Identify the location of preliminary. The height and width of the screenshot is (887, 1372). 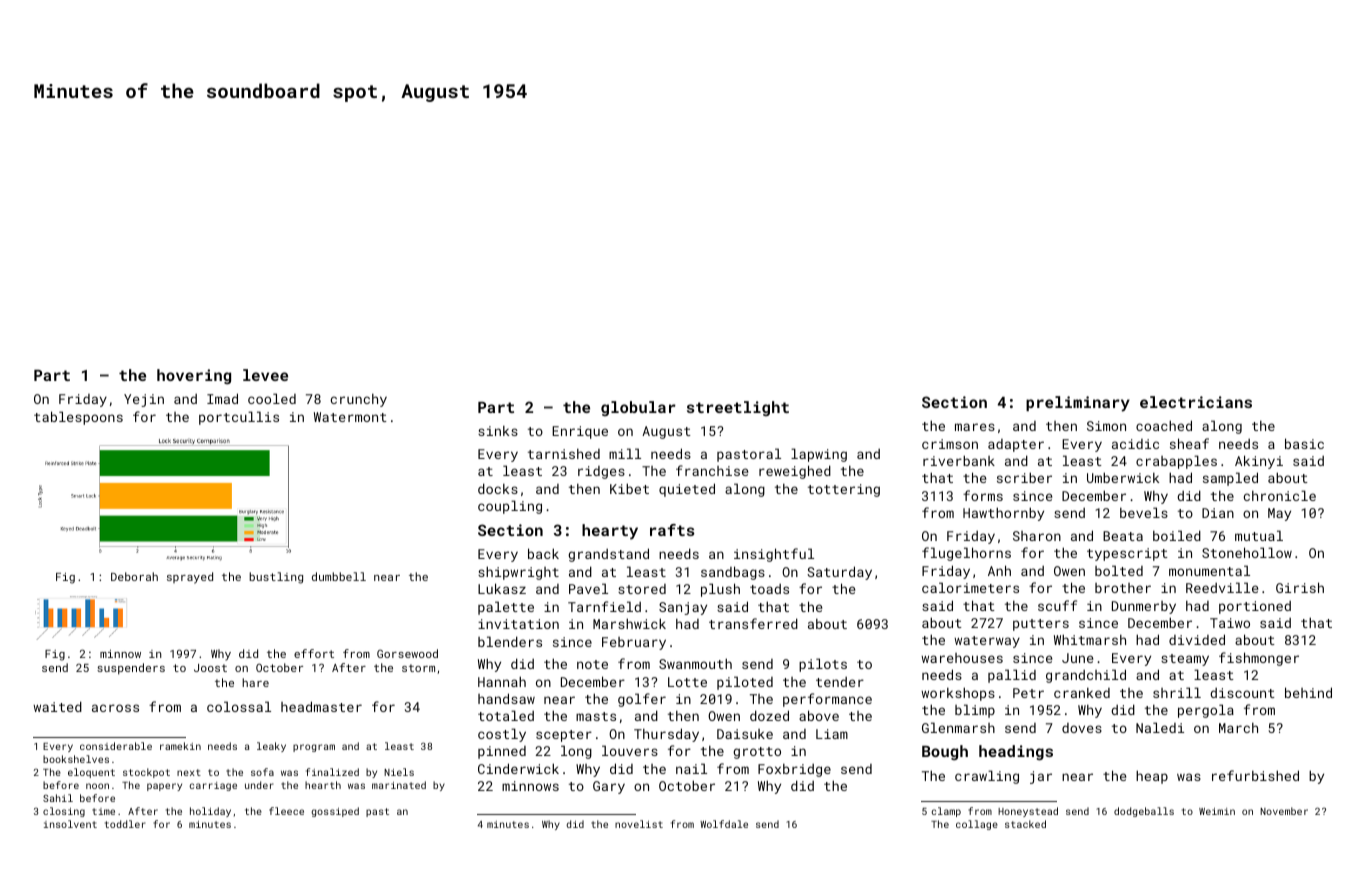
(1078, 404).
